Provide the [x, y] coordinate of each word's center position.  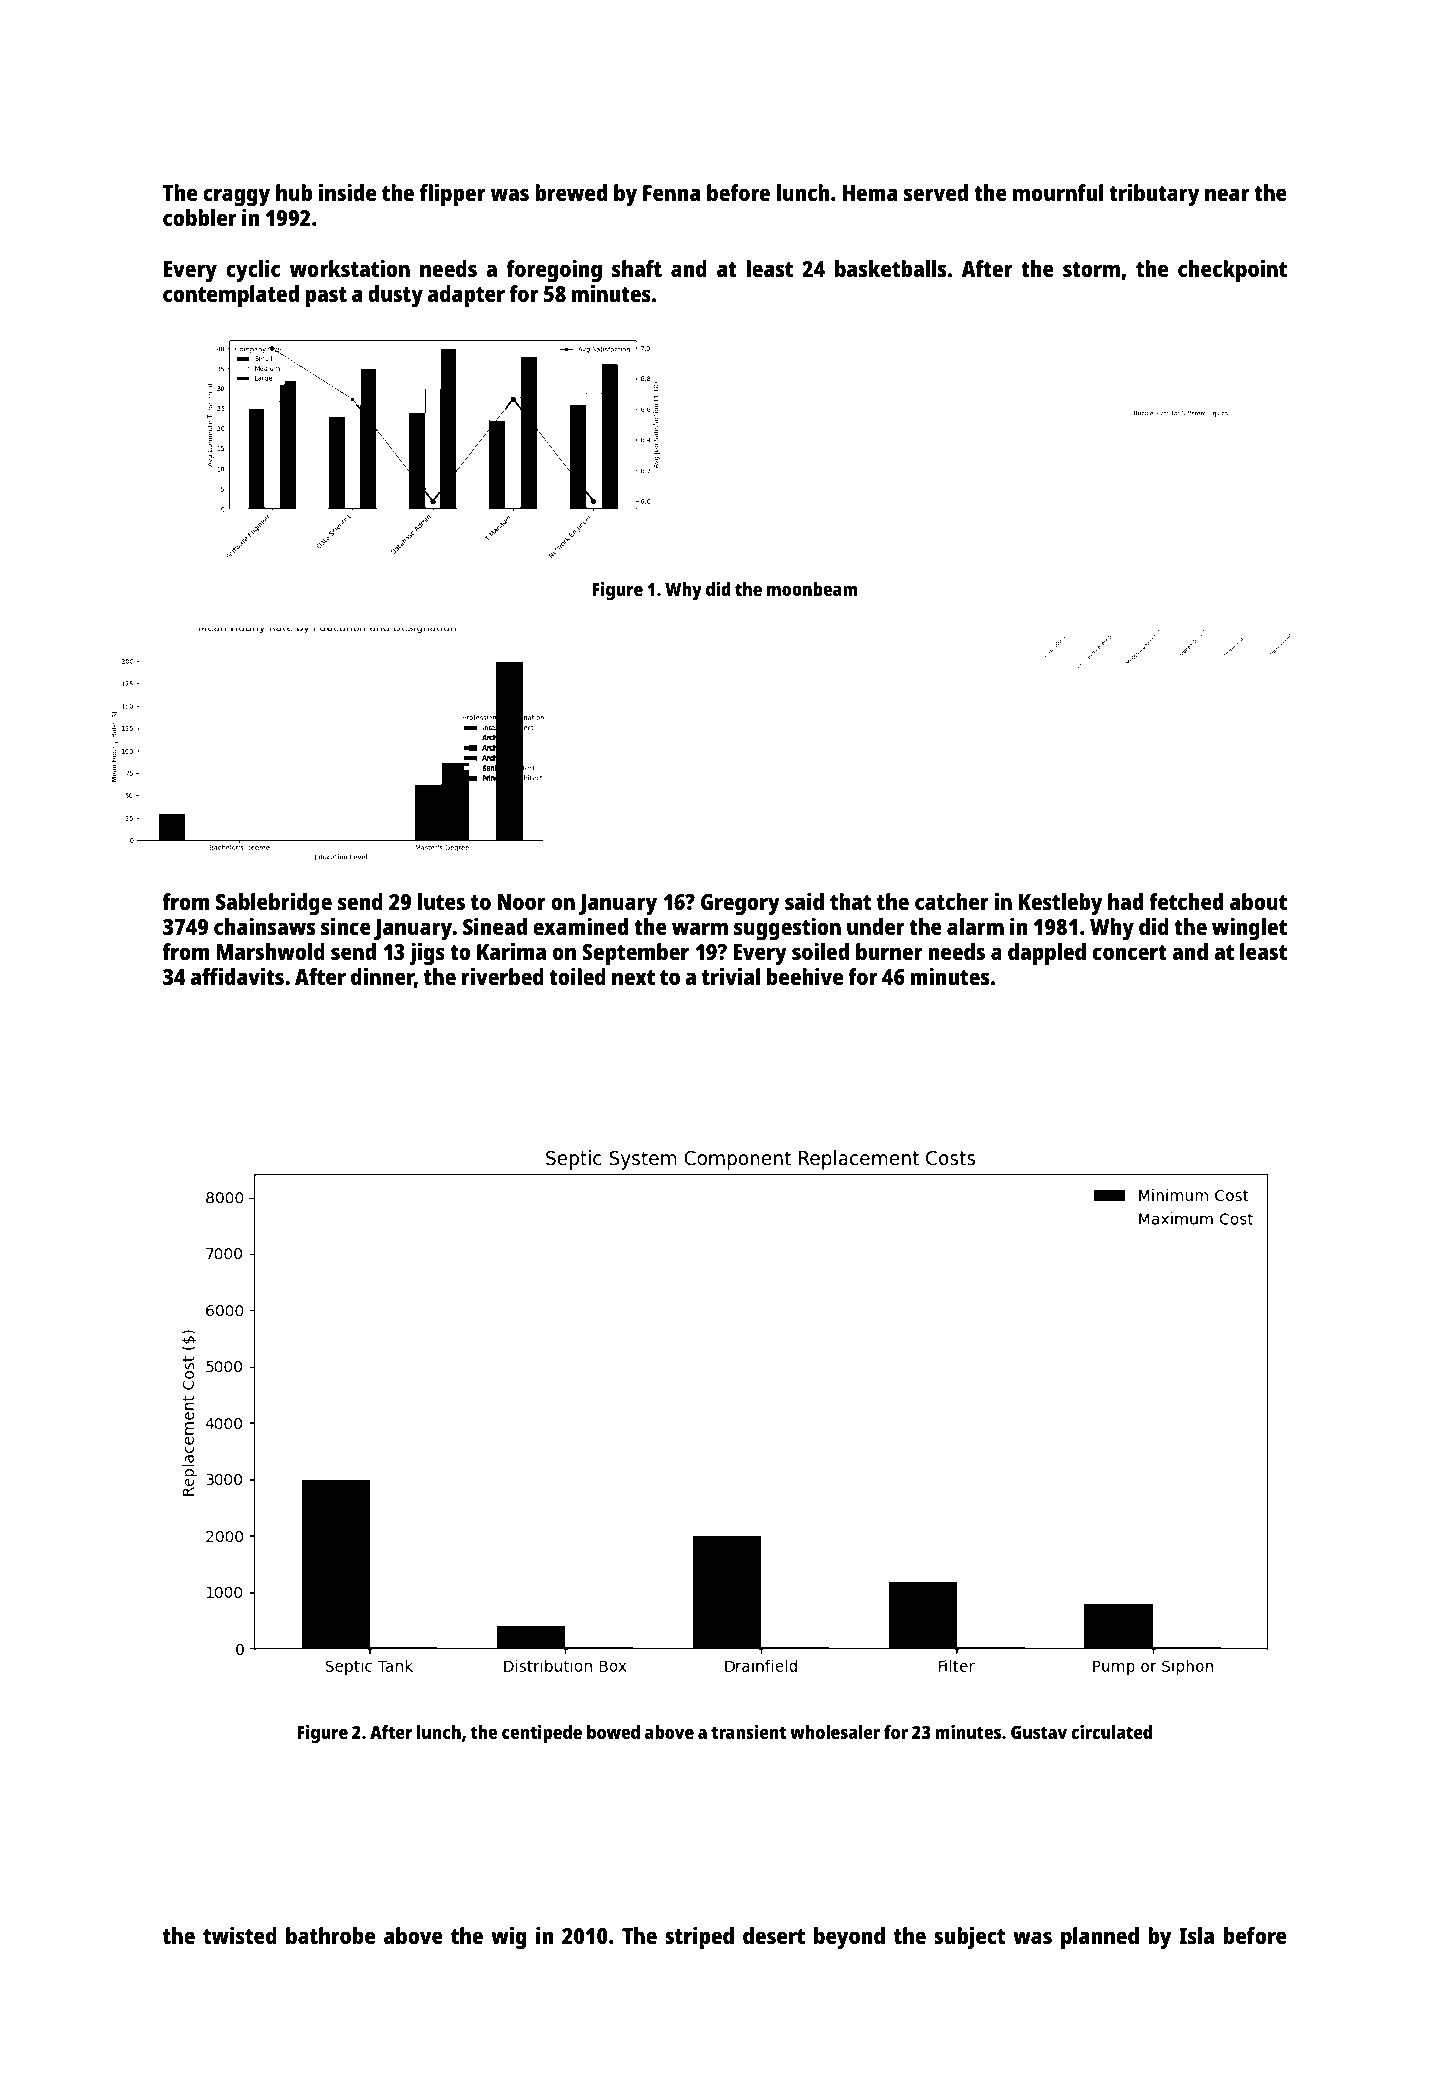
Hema [870, 193]
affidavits [237, 976]
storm [1091, 269]
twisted [240, 1935]
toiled [577, 976]
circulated [1111, 1731]
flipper [452, 195]
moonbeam [812, 589]
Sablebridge [274, 904]
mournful [1058, 192]
